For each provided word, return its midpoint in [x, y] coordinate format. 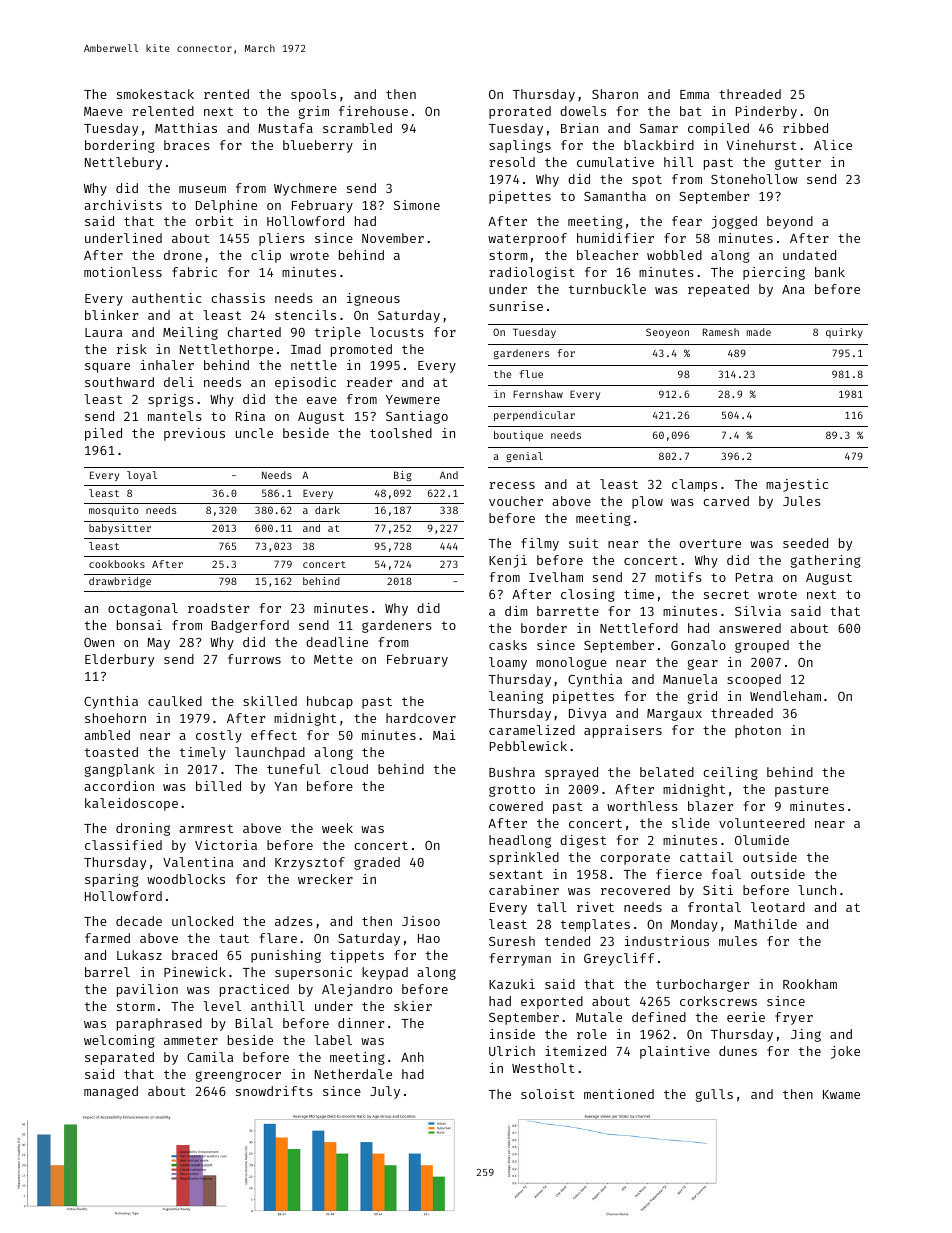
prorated [520, 112]
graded [377, 863]
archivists [123, 205]
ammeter [191, 1040]
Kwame [841, 1094]
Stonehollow [754, 179]
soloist [548, 1094]
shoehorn [115, 718]
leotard [778, 907]
